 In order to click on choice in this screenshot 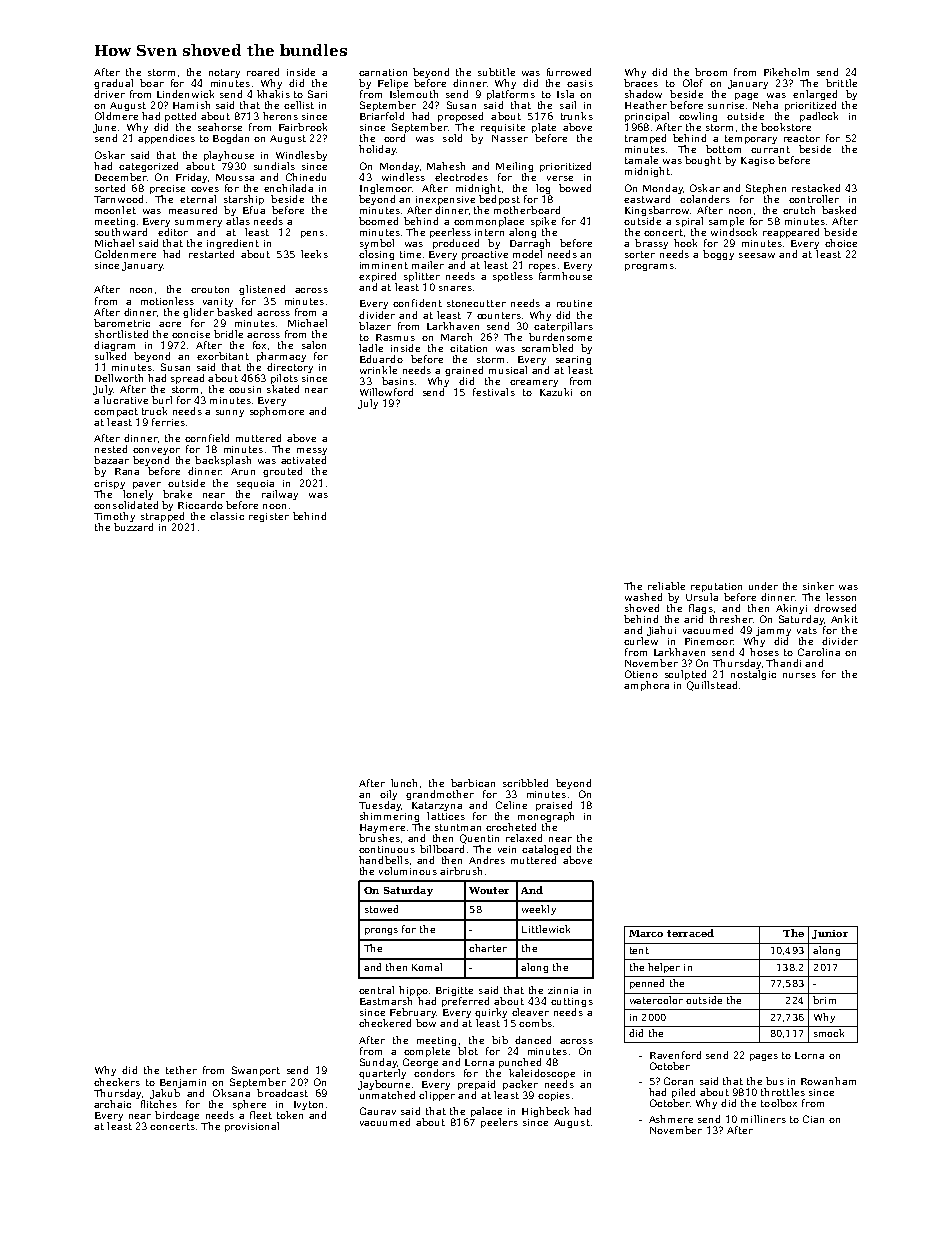, I will do `click(841, 243)`.
